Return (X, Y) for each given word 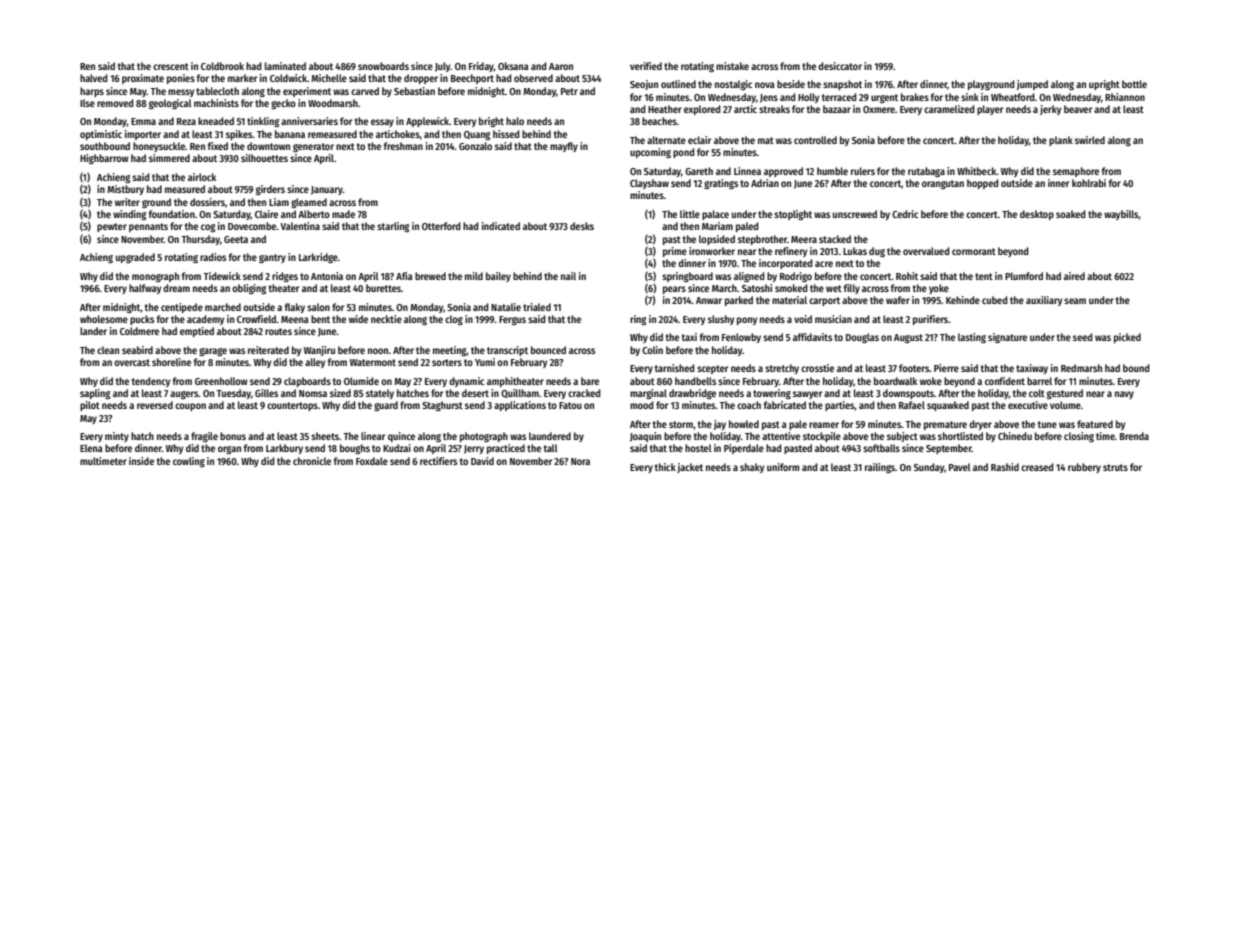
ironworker (712, 251)
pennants (148, 227)
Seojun (644, 85)
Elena (91, 448)
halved (93, 78)
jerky (1050, 110)
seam (1075, 301)
